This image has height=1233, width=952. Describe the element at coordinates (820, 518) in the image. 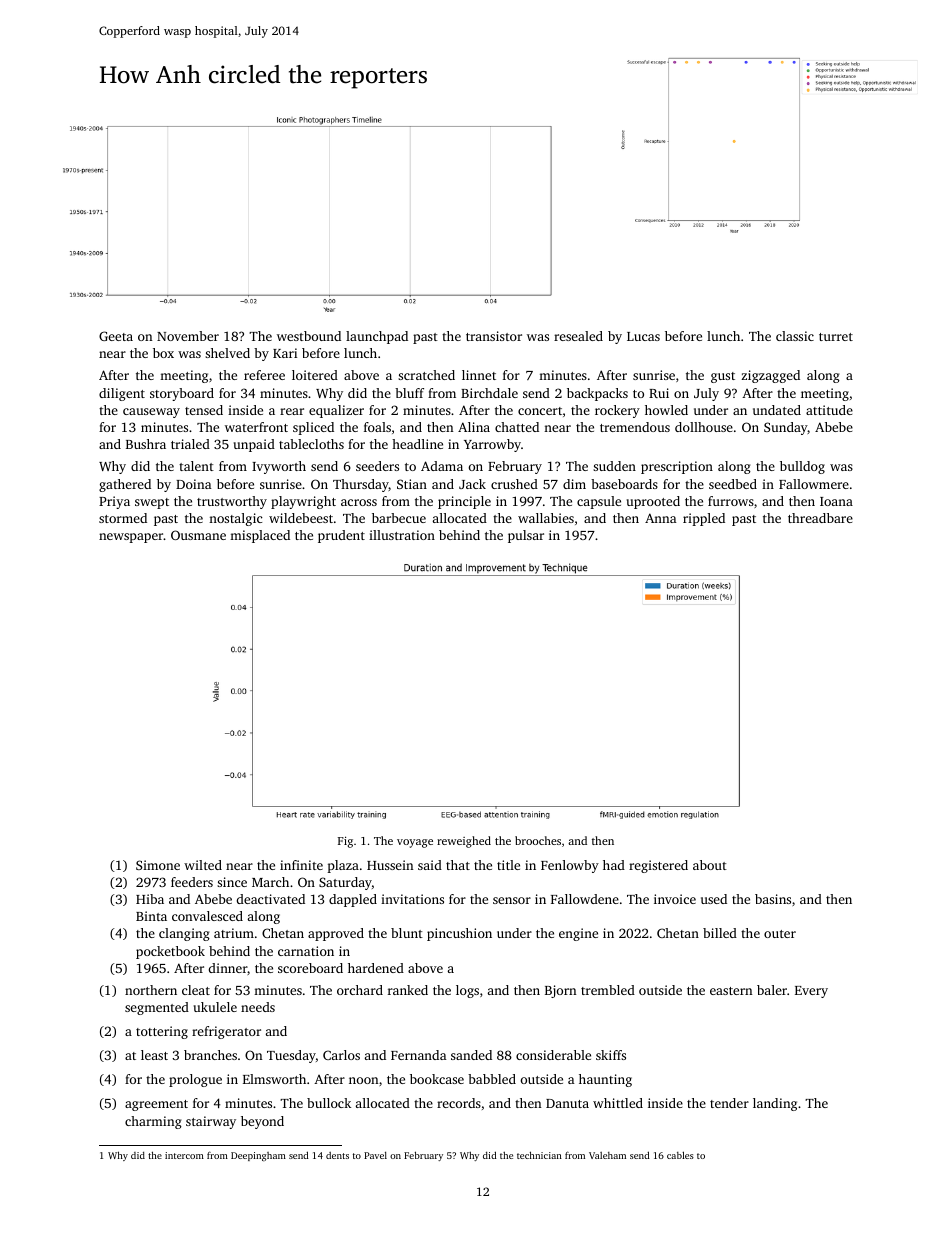

I see `threadbare` at that location.
